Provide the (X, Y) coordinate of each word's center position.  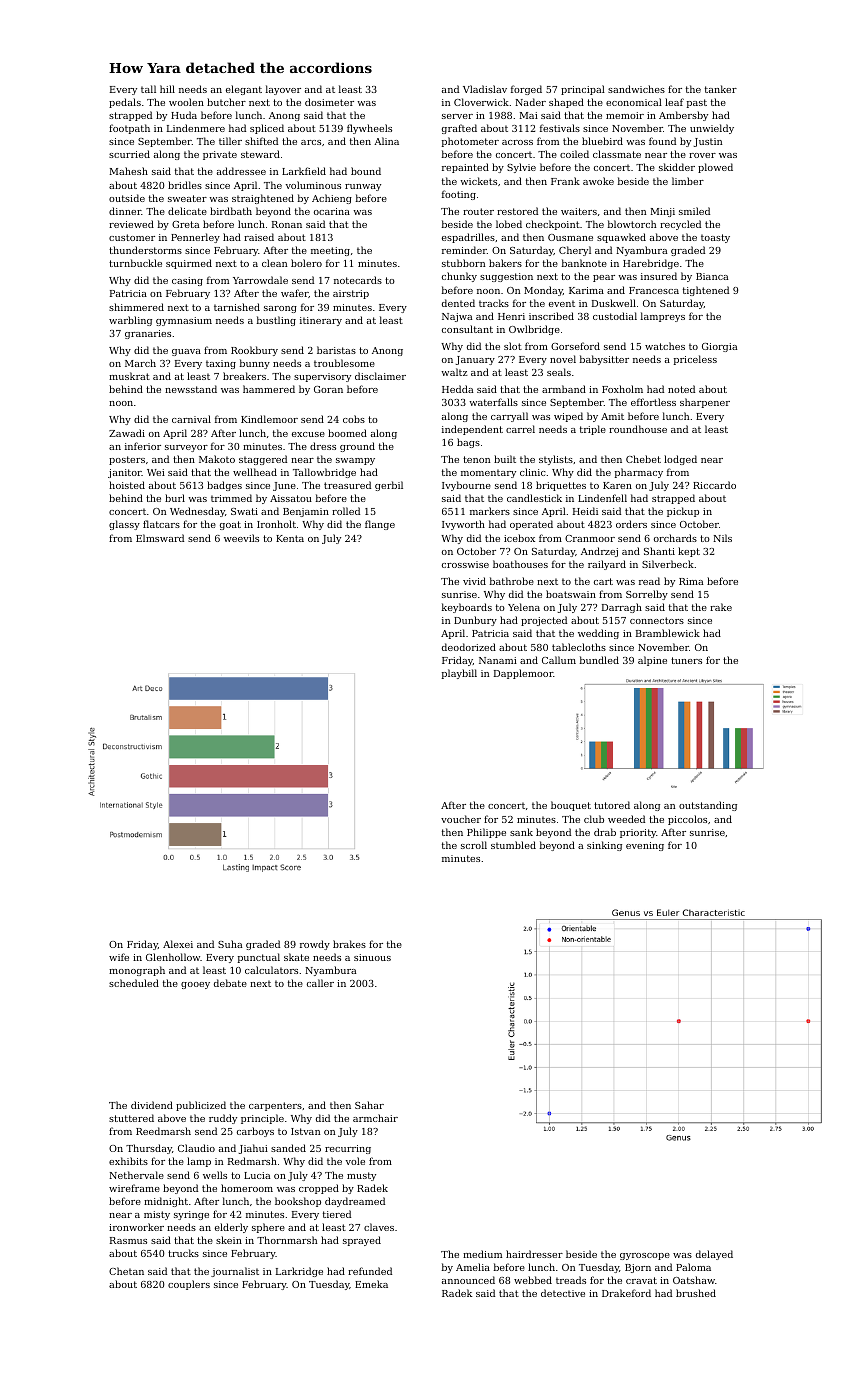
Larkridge (299, 1272)
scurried (129, 154)
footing (459, 195)
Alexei (178, 944)
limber (688, 181)
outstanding (708, 806)
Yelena (524, 607)
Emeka (371, 1284)
